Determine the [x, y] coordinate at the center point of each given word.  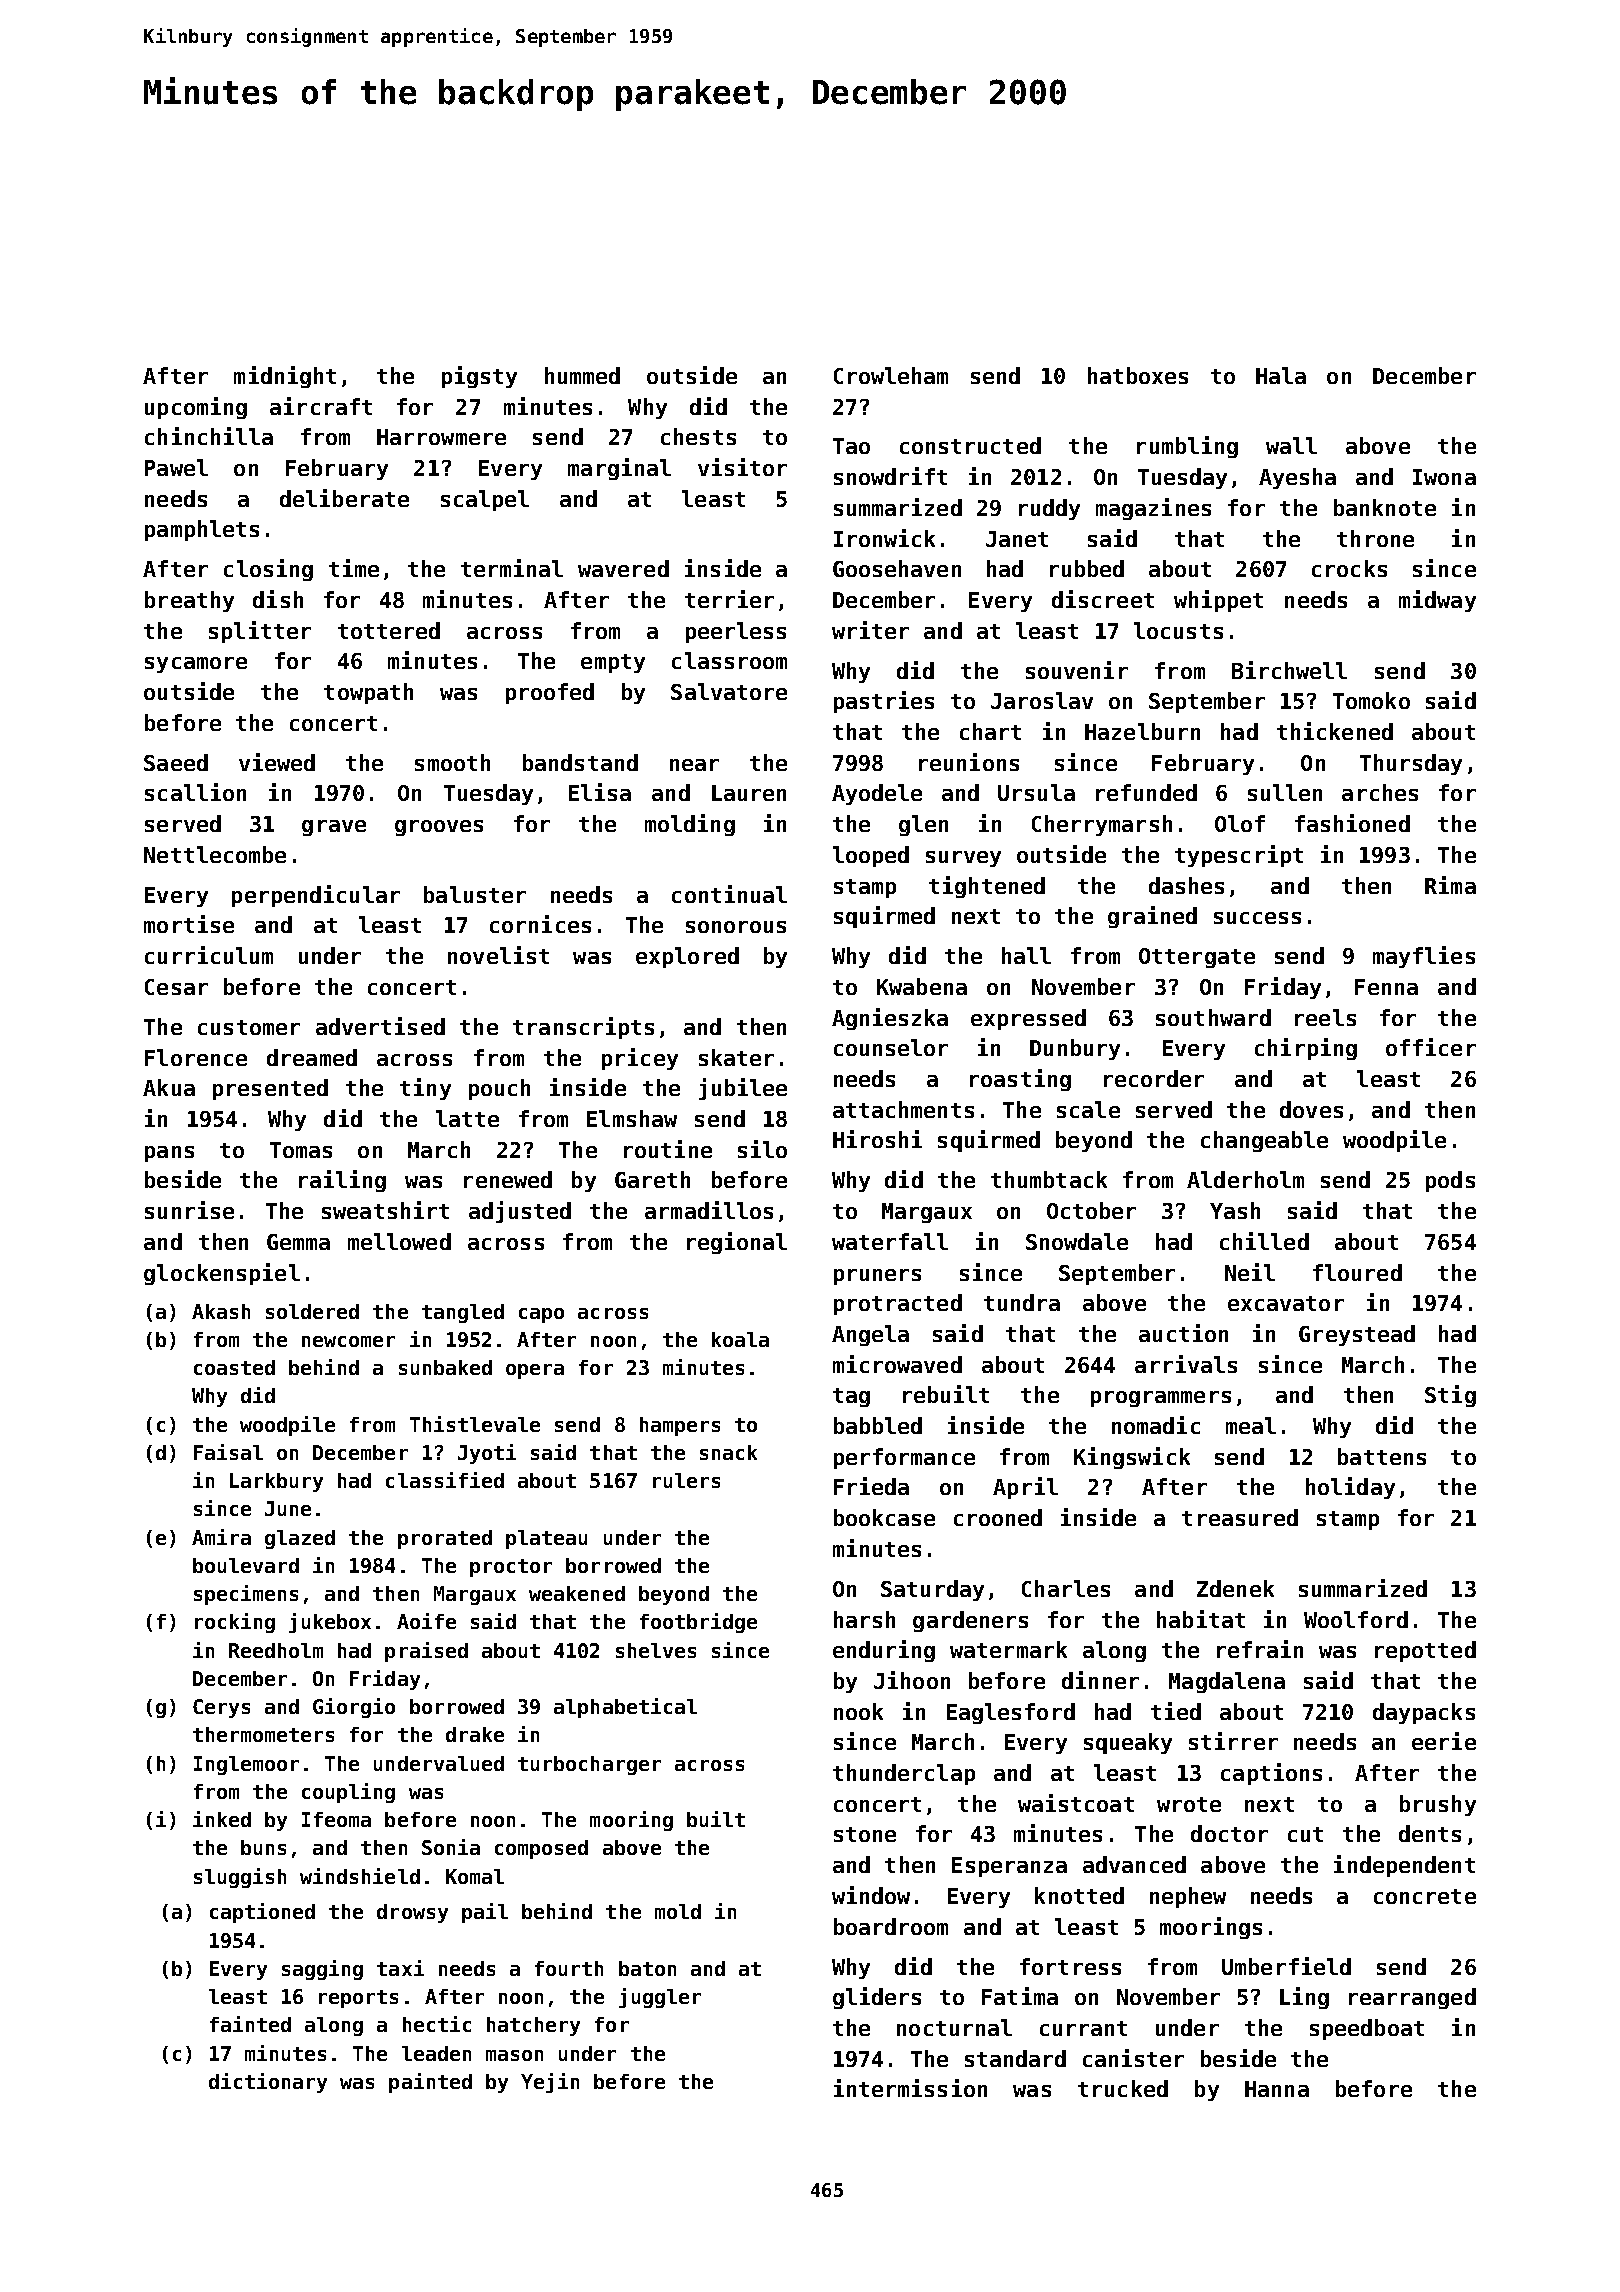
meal [1251, 1425]
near [694, 765]
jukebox [330, 1623]
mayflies [1424, 957]
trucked [1123, 2088]
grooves [439, 828]
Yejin [550, 2083]
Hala [1281, 375]
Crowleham [891, 375]
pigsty [479, 377]
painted [430, 2083]
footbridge [698, 1623]
